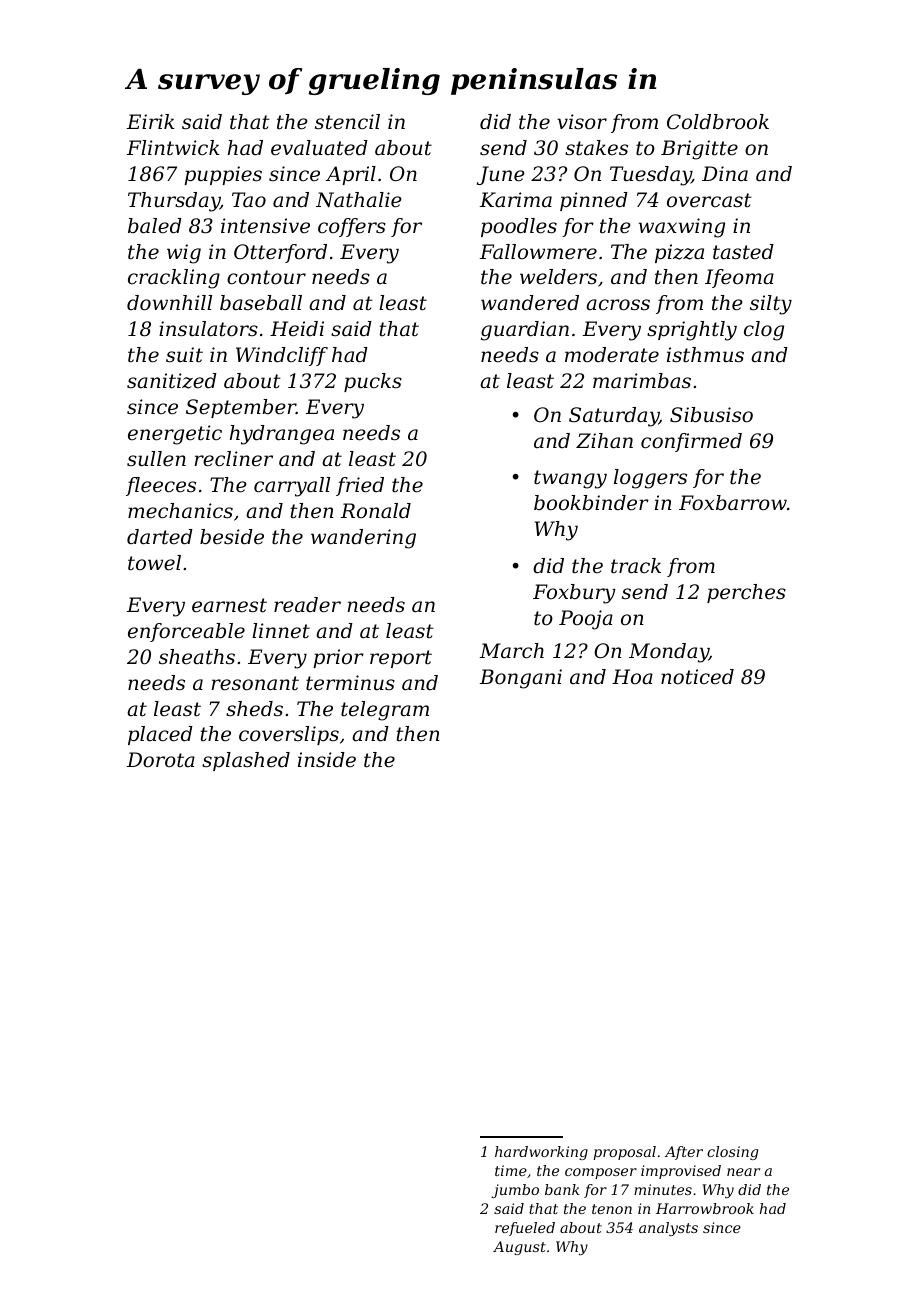 This screenshot has width=924, height=1311. What do you see at coordinates (246, 761) in the screenshot?
I see `splashed` at bounding box center [246, 761].
